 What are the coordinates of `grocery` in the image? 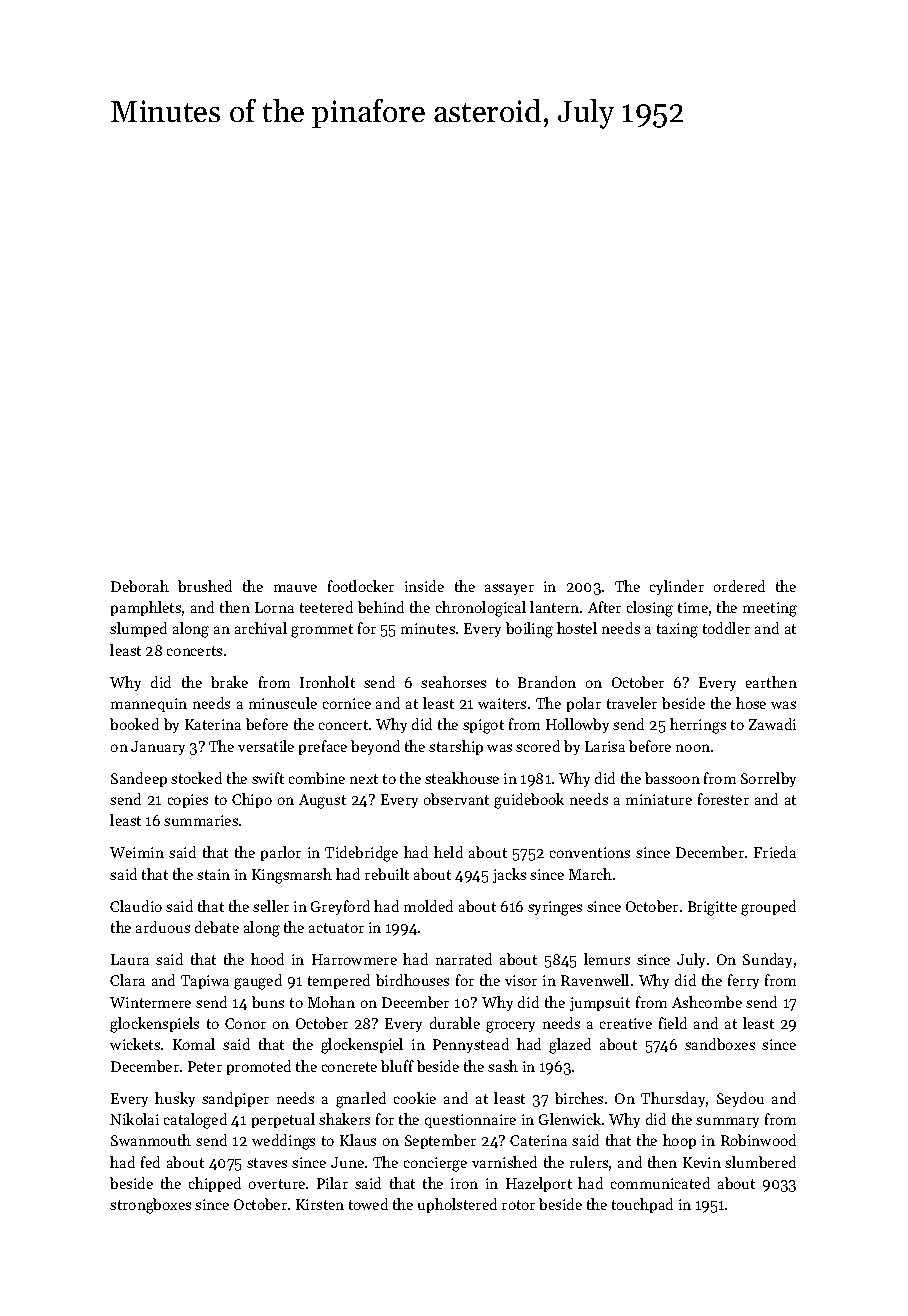 It's located at (510, 1027).
